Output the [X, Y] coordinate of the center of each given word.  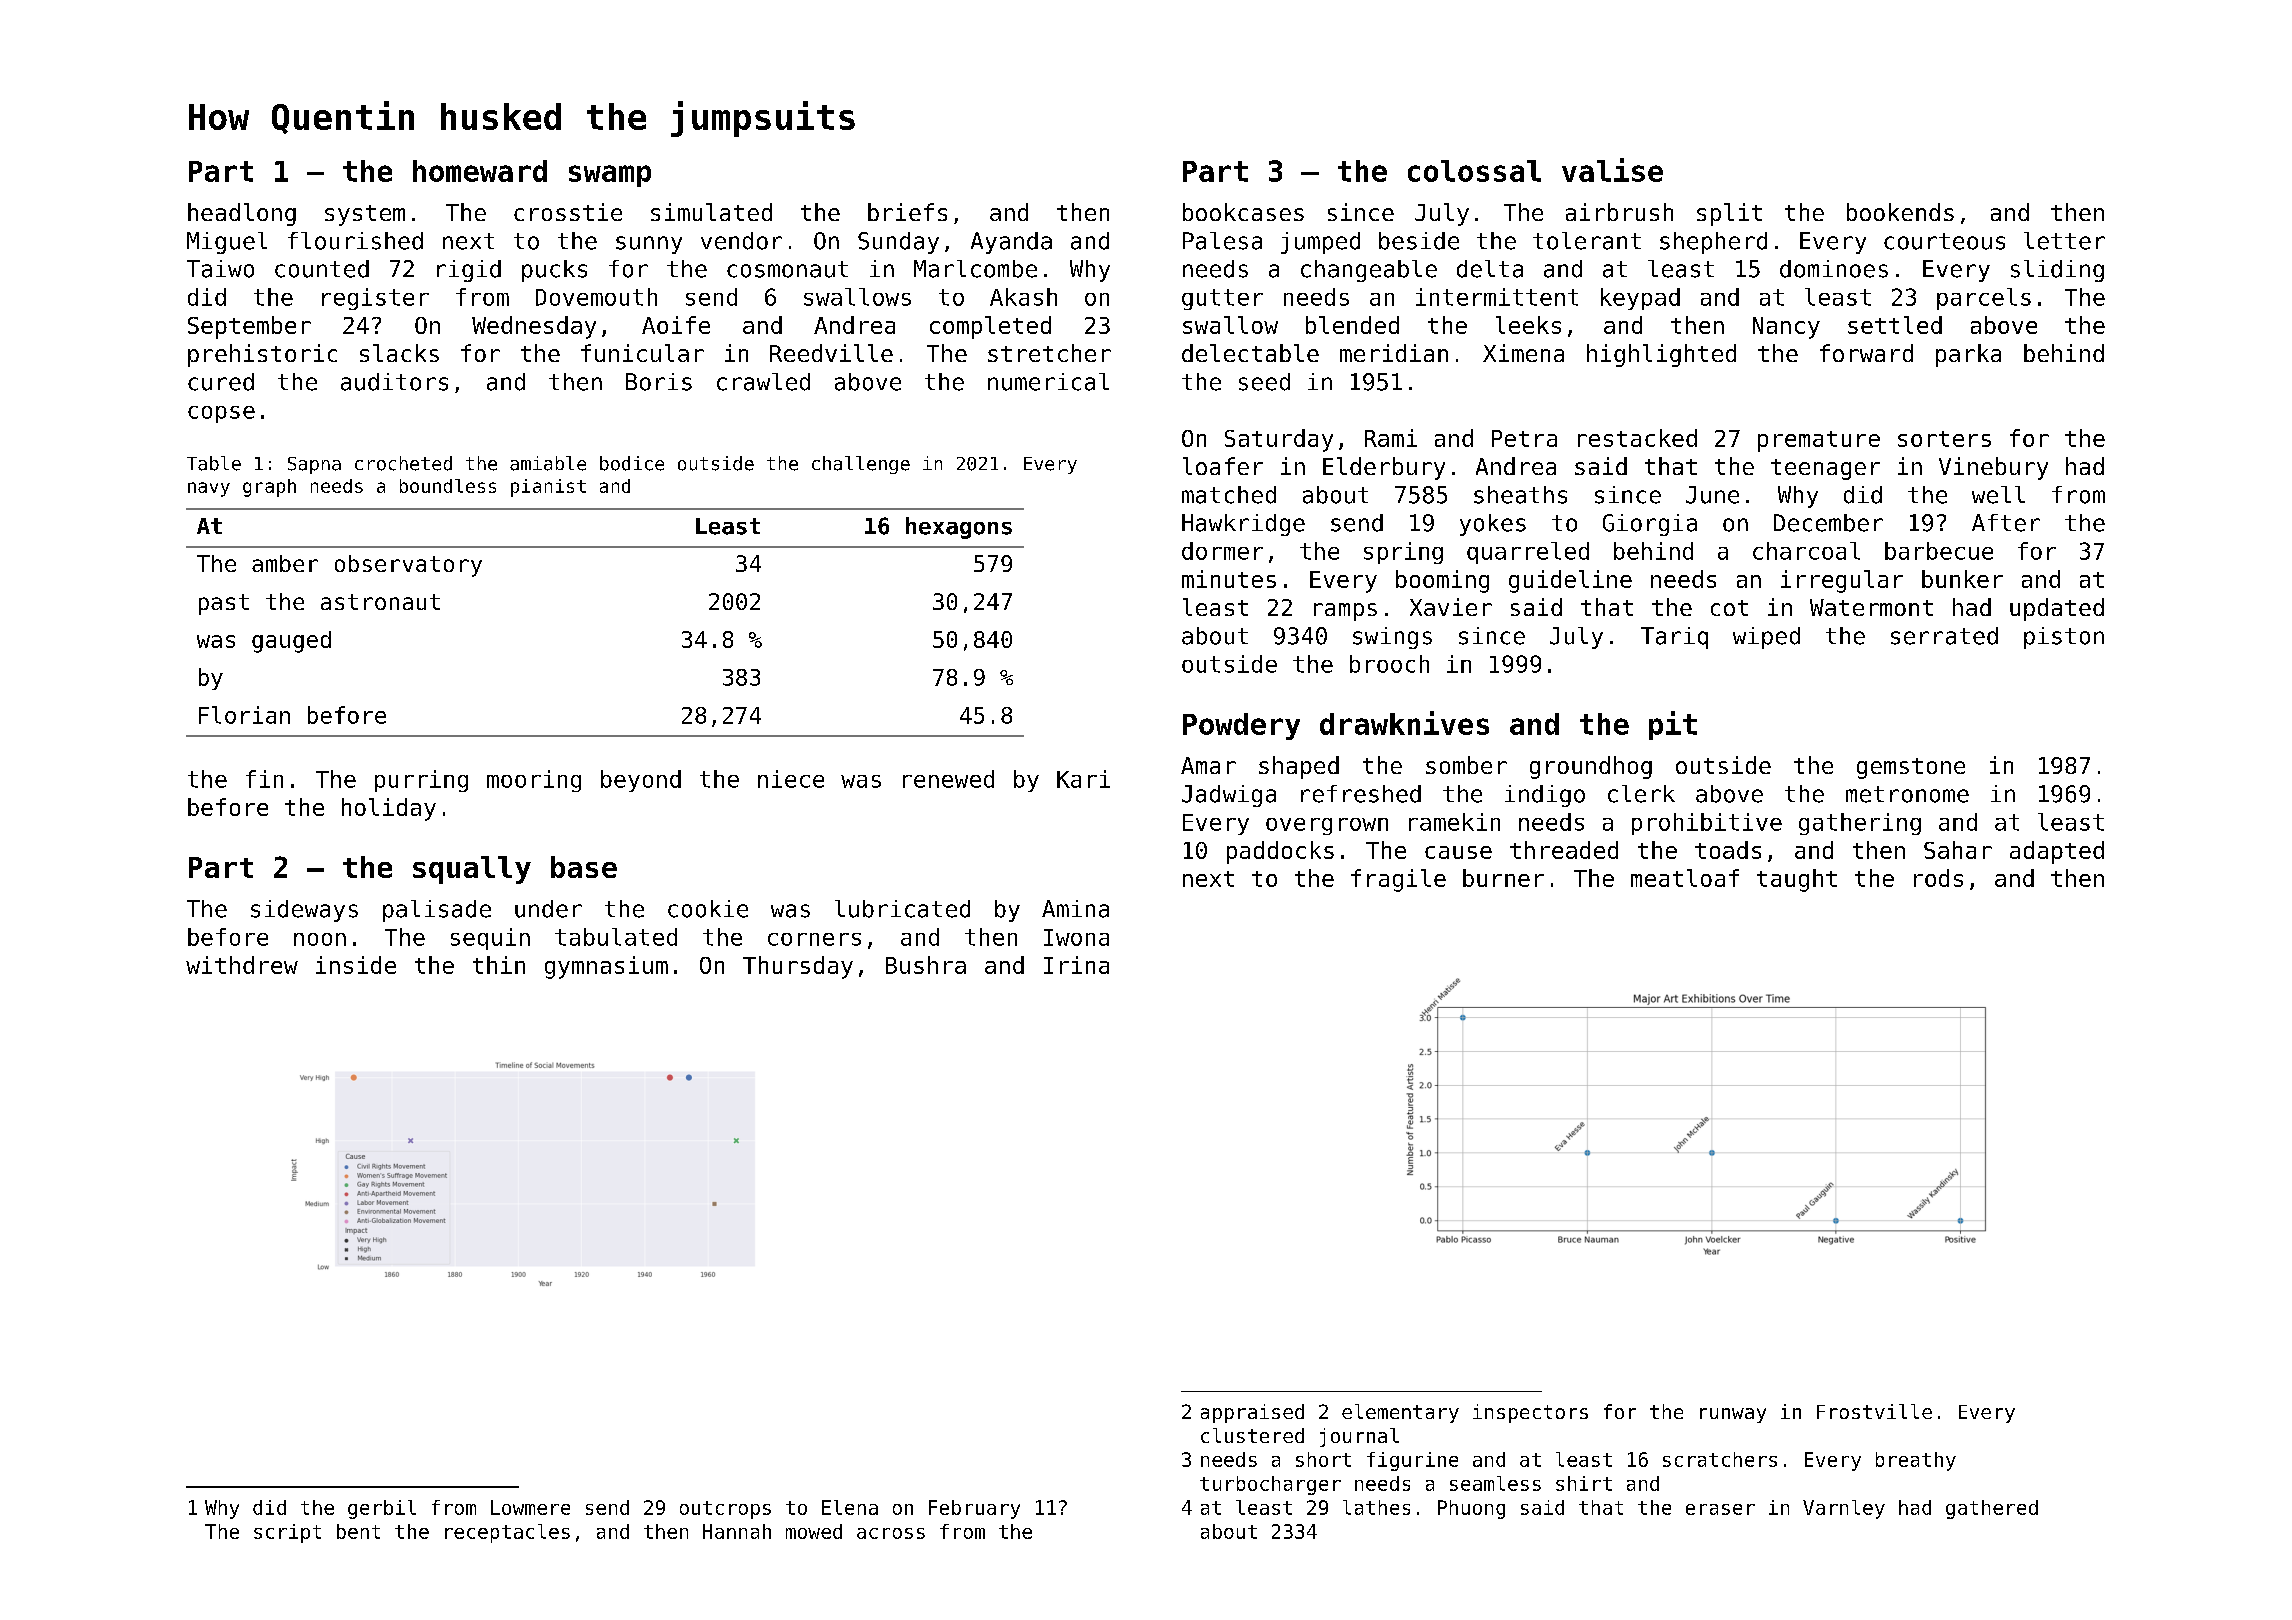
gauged [291, 642]
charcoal [1806, 551]
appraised [1252, 1413]
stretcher [1049, 353]
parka [1968, 355]
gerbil [382, 1509]
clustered [1252, 1435]
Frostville [1874, 1411]
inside [356, 965]
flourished [355, 241]
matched [1229, 495]
